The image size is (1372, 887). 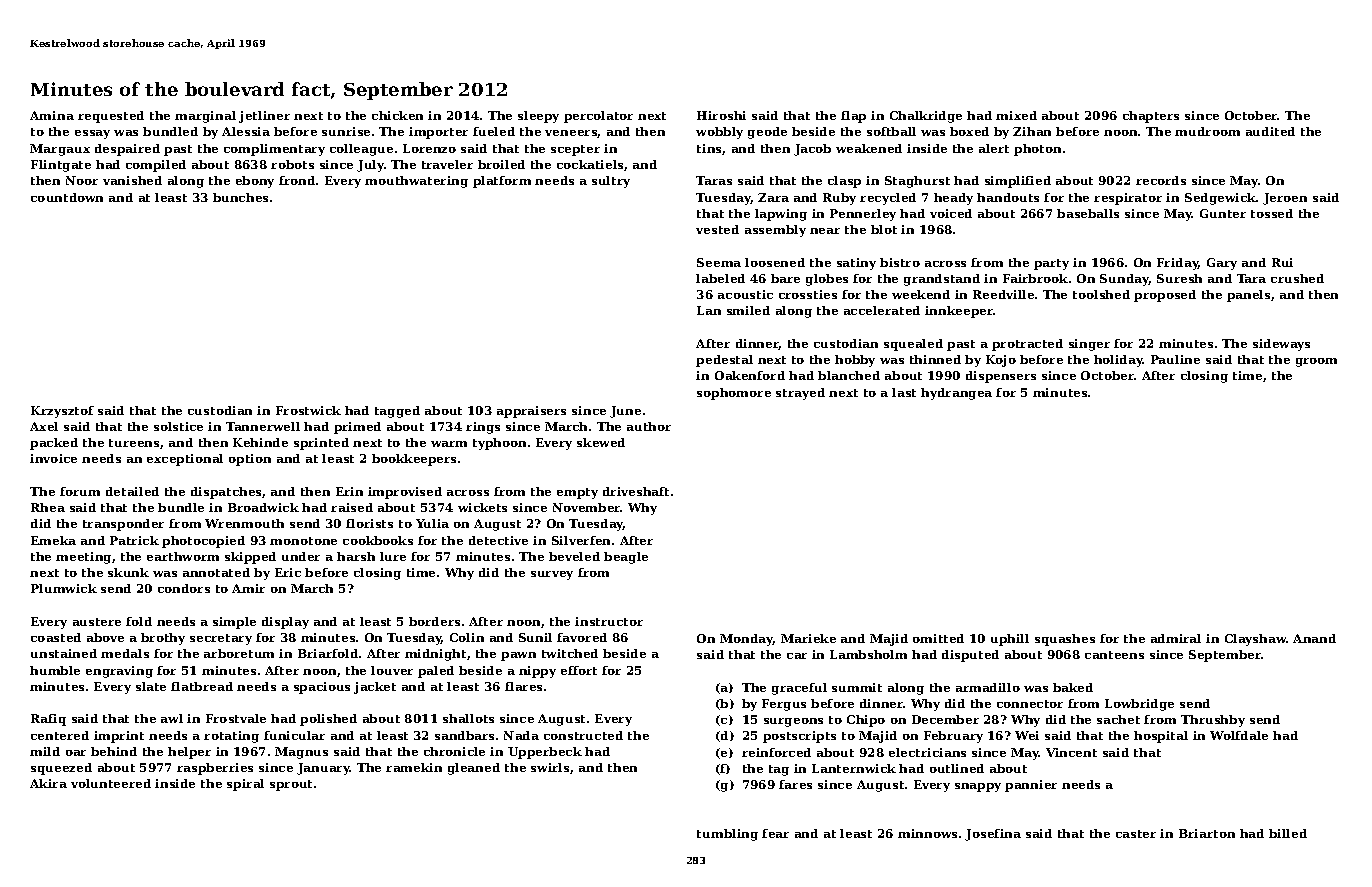 What do you see at coordinates (956, 394) in the document?
I see `hydrangea` at bounding box center [956, 394].
